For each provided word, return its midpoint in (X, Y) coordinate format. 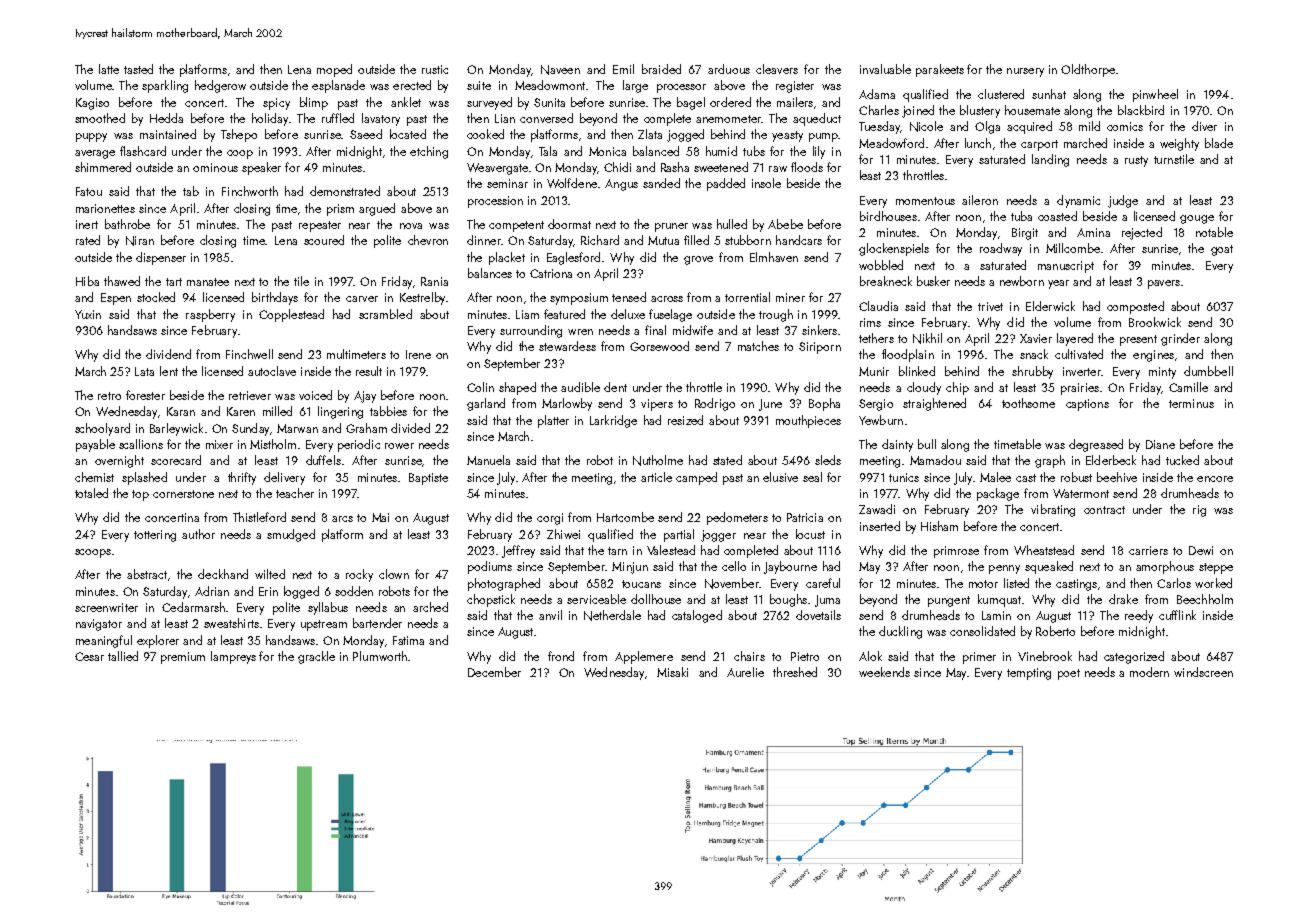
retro (109, 396)
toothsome (1028, 403)
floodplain (908, 355)
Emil (623, 69)
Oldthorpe (1088, 70)
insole (766, 183)
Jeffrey (518, 551)
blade (1219, 143)
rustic (435, 69)
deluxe (628, 314)
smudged (291, 535)
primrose (956, 552)
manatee (208, 282)
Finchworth (250, 191)
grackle (316, 657)
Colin (480, 387)
